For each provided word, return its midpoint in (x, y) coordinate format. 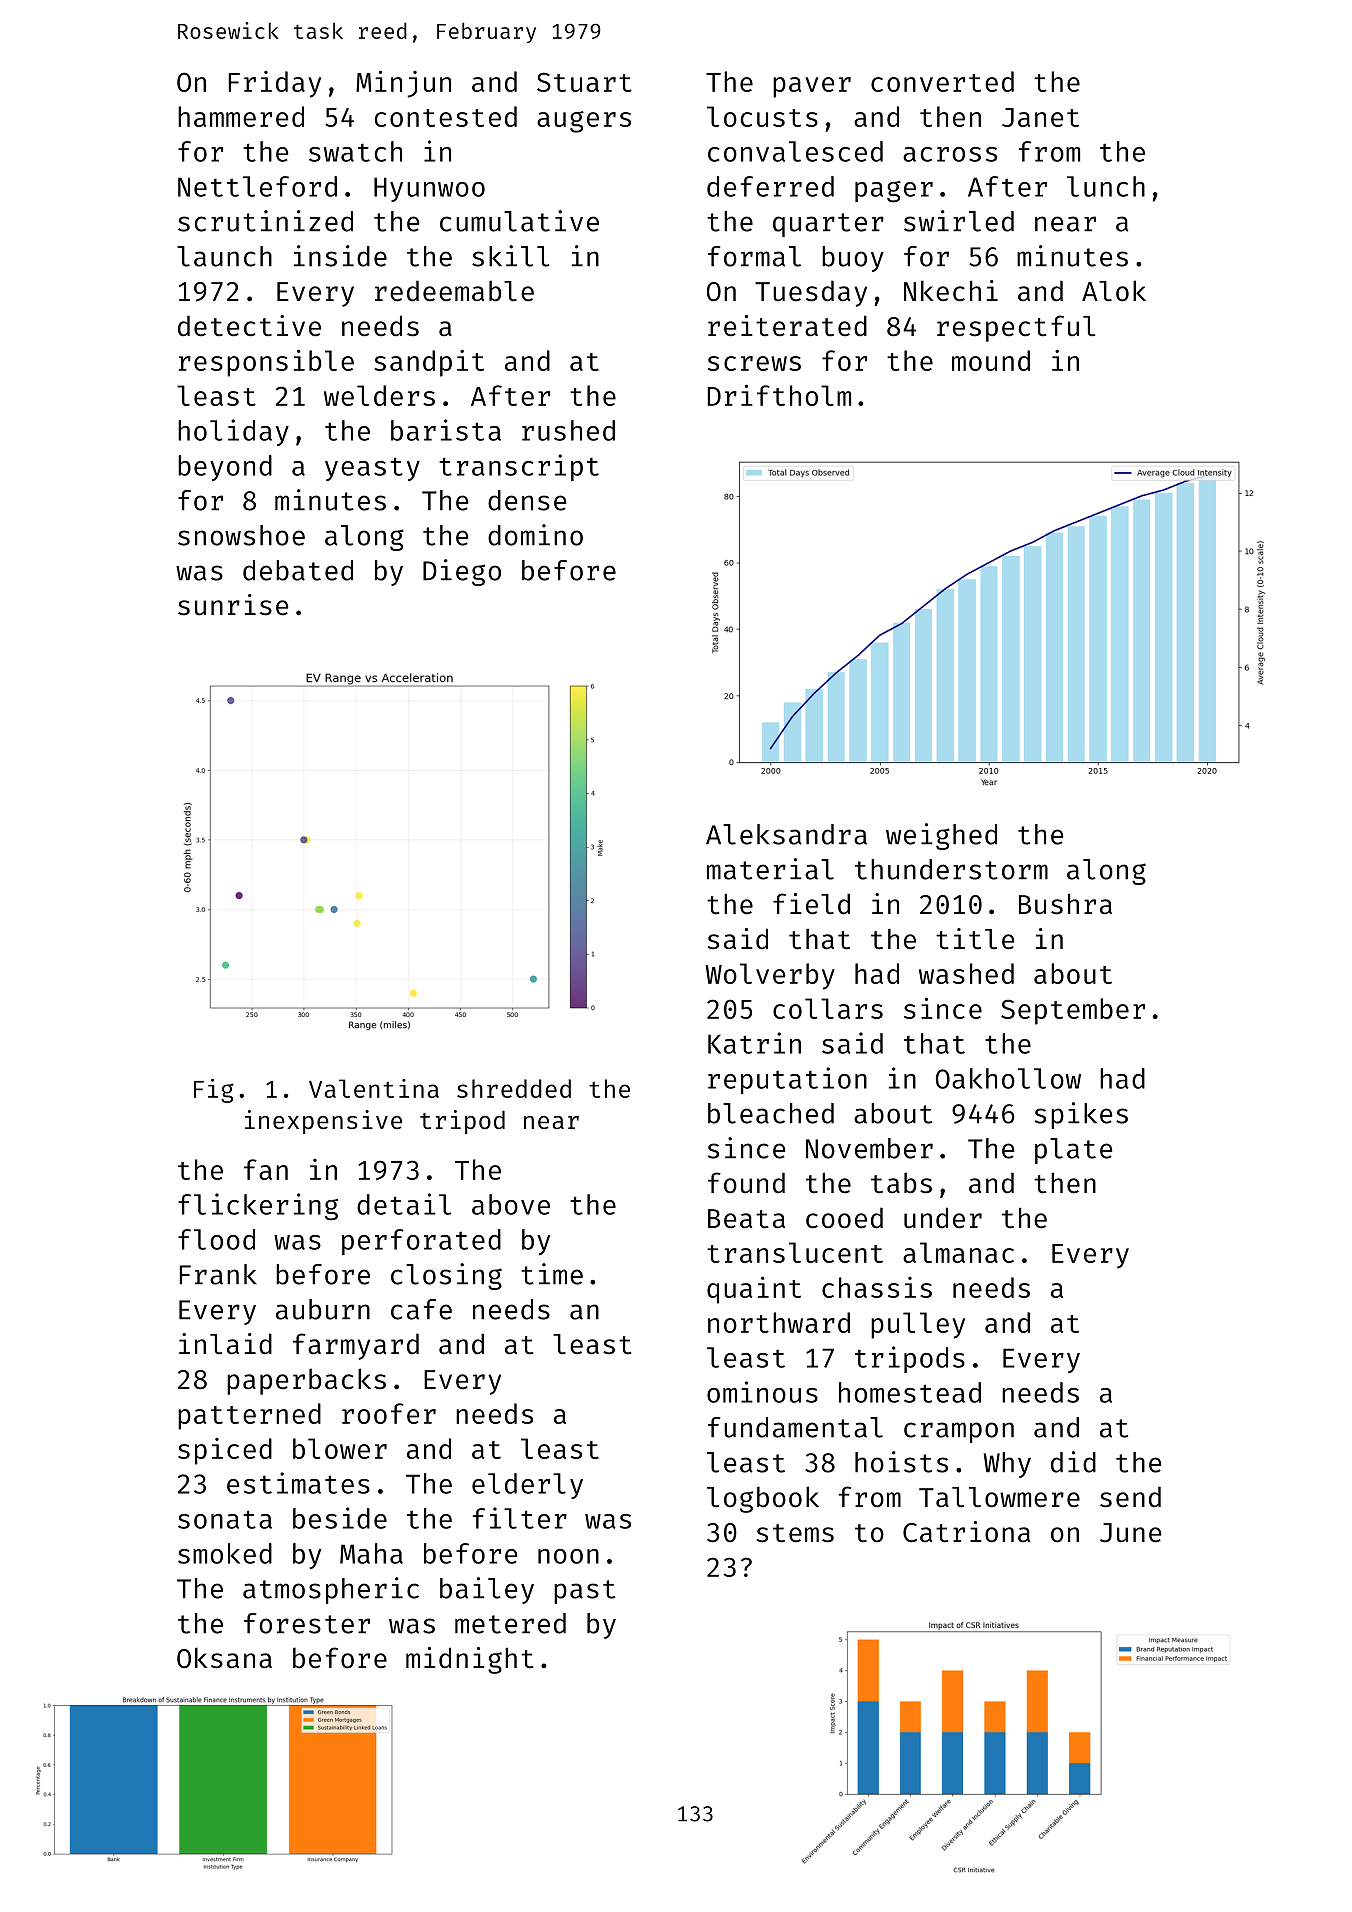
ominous (762, 1392)
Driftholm (779, 395)
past (584, 1592)
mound (991, 360)
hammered (241, 116)
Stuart (584, 82)
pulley (918, 1325)
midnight (470, 1660)
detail (404, 1204)
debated (298, 570)
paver (812, 87)
